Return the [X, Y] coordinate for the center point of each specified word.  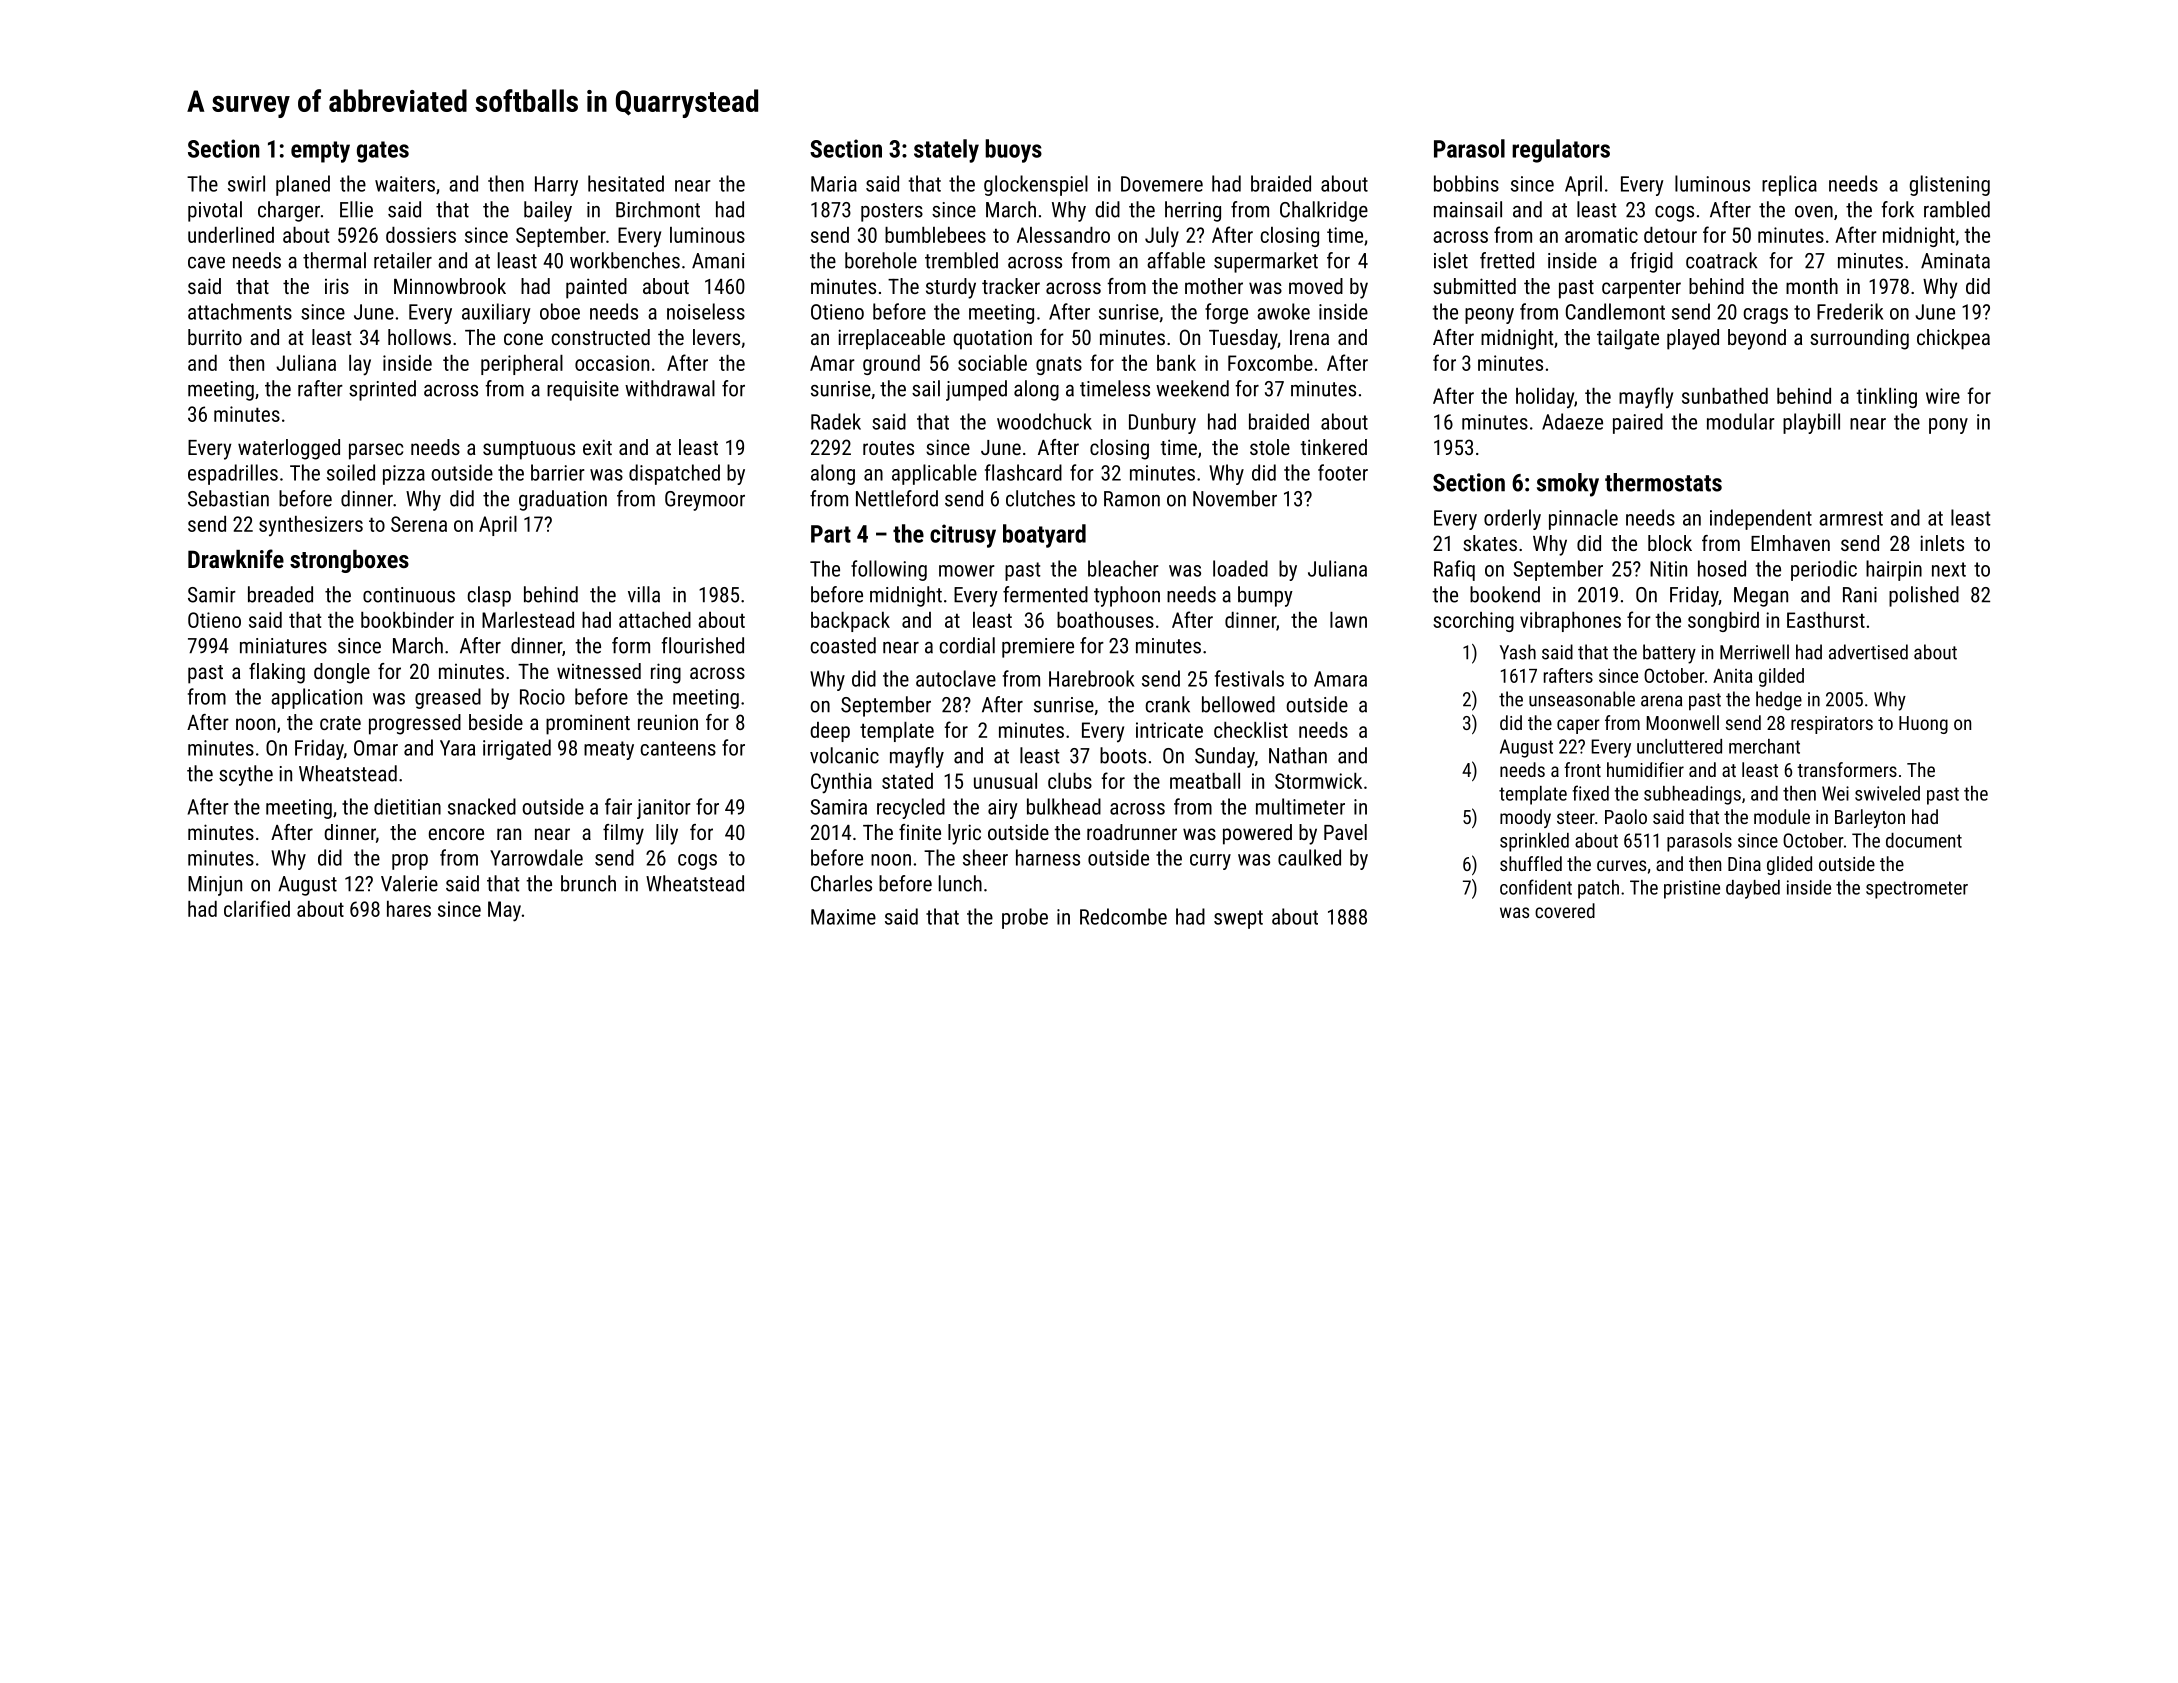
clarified [257, 908]
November [1235, 498]
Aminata [1955, 261]
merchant [1764, 746]
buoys [1013, 151]
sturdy [951, 288]
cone [523, 339]
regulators [1561, 151]
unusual [1005, 781]
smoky [1568, 485]
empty [320, 152]
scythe [246, 775]
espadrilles [233, 474]
